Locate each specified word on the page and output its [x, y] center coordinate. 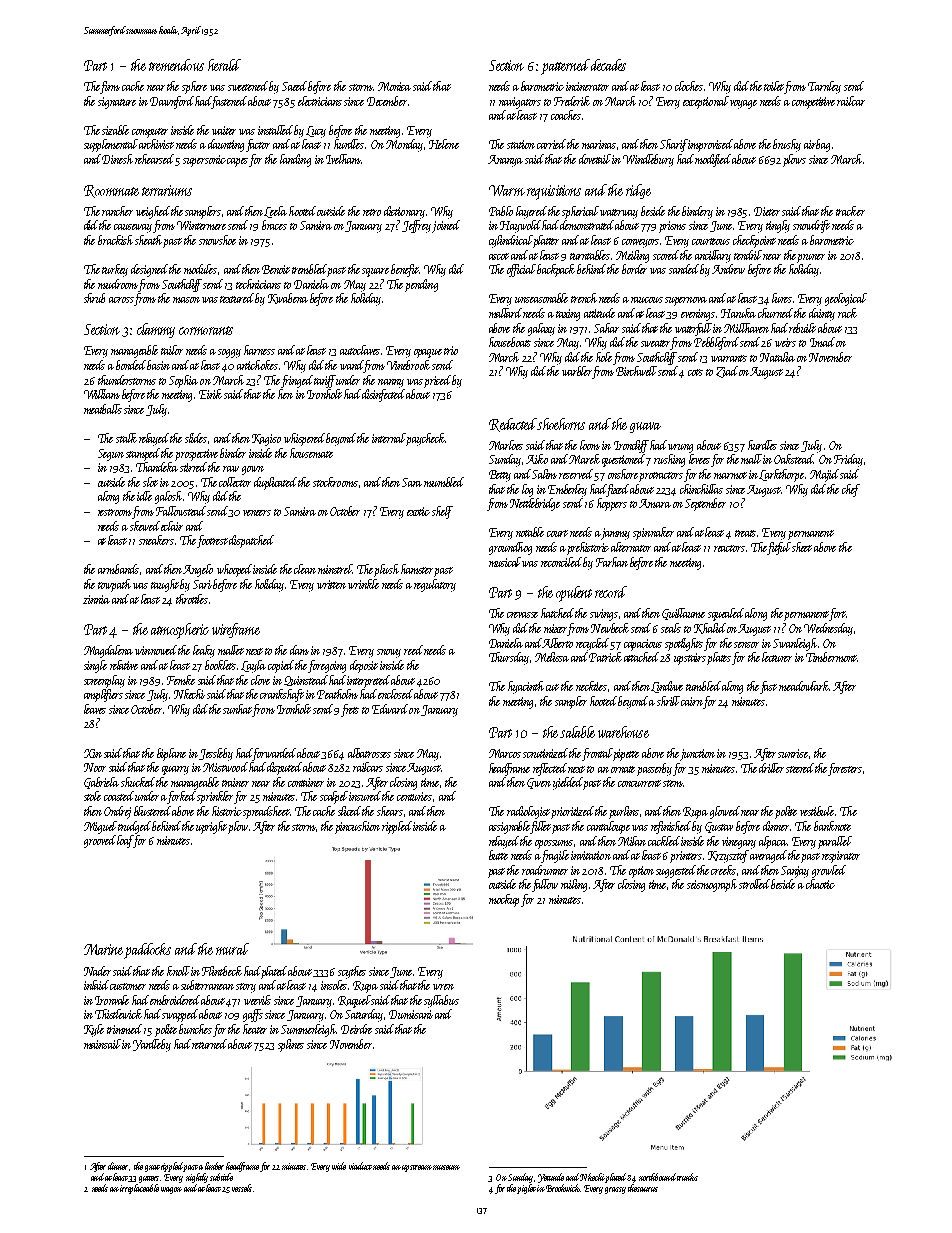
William [102, 394]
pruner [811, 258]
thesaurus [643, 1188]
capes [237, 162]
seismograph [712, 885]
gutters [149, 1179]
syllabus [441, 1001]
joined [446, 226]
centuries [414, 796]
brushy [787, 145]
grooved [100, 841]
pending [421, 285]
